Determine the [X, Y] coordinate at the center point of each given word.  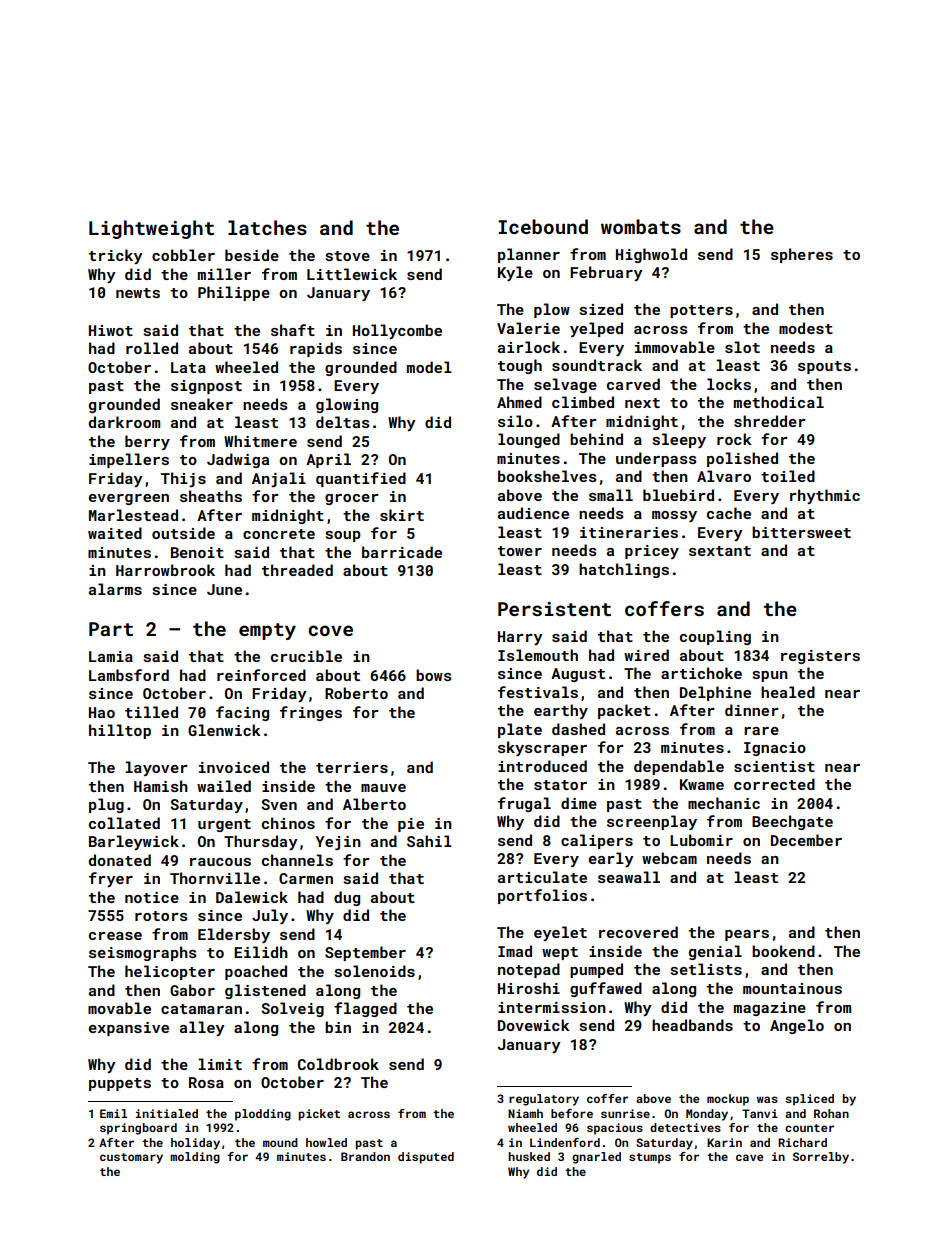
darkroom [124, 422]
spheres [802, 255]
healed [788, 692]
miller [224, 274]
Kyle [515, 273]
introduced [542, 766]
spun [770, 676]
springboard [138, 1129]
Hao [102, 712]
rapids [316, 349]
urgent [224, 825]
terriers [352, 767]
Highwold [651, 255]
